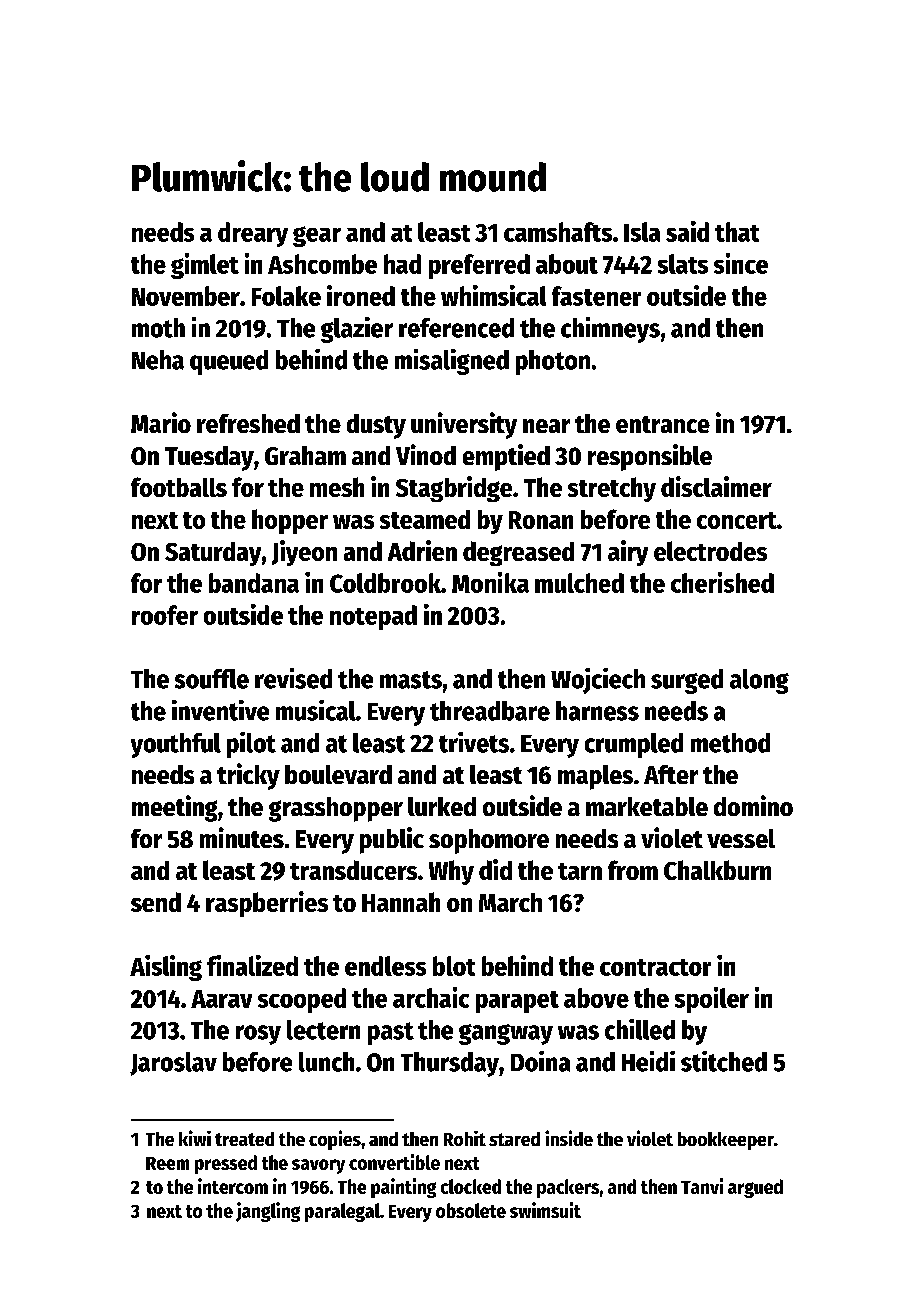 This image has height=1311, width=924. What do you see at coordinates (253, 234) in the image?
I see `dreary` at bounding box center [253, 234].
